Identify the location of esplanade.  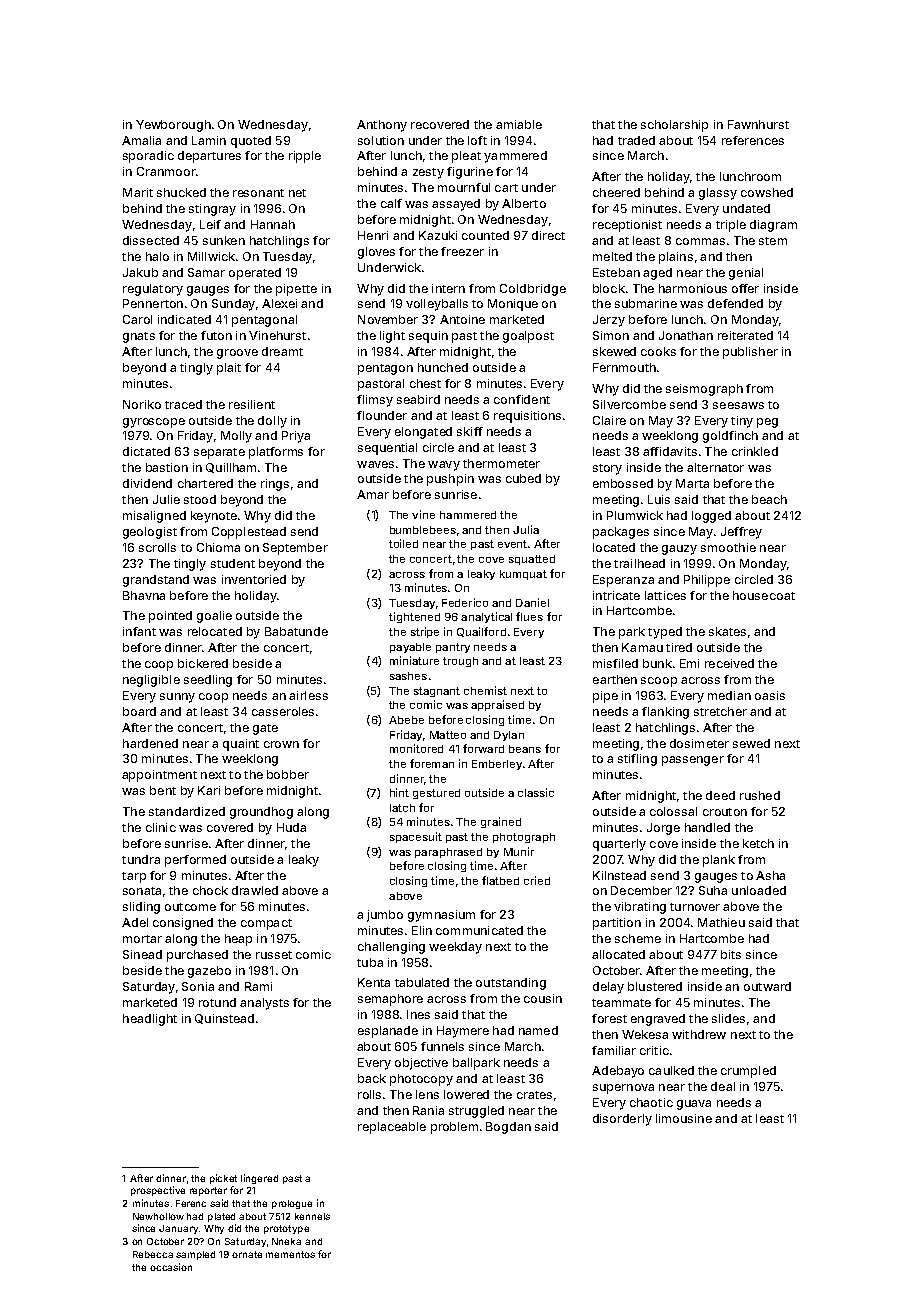
(388, 1032).
